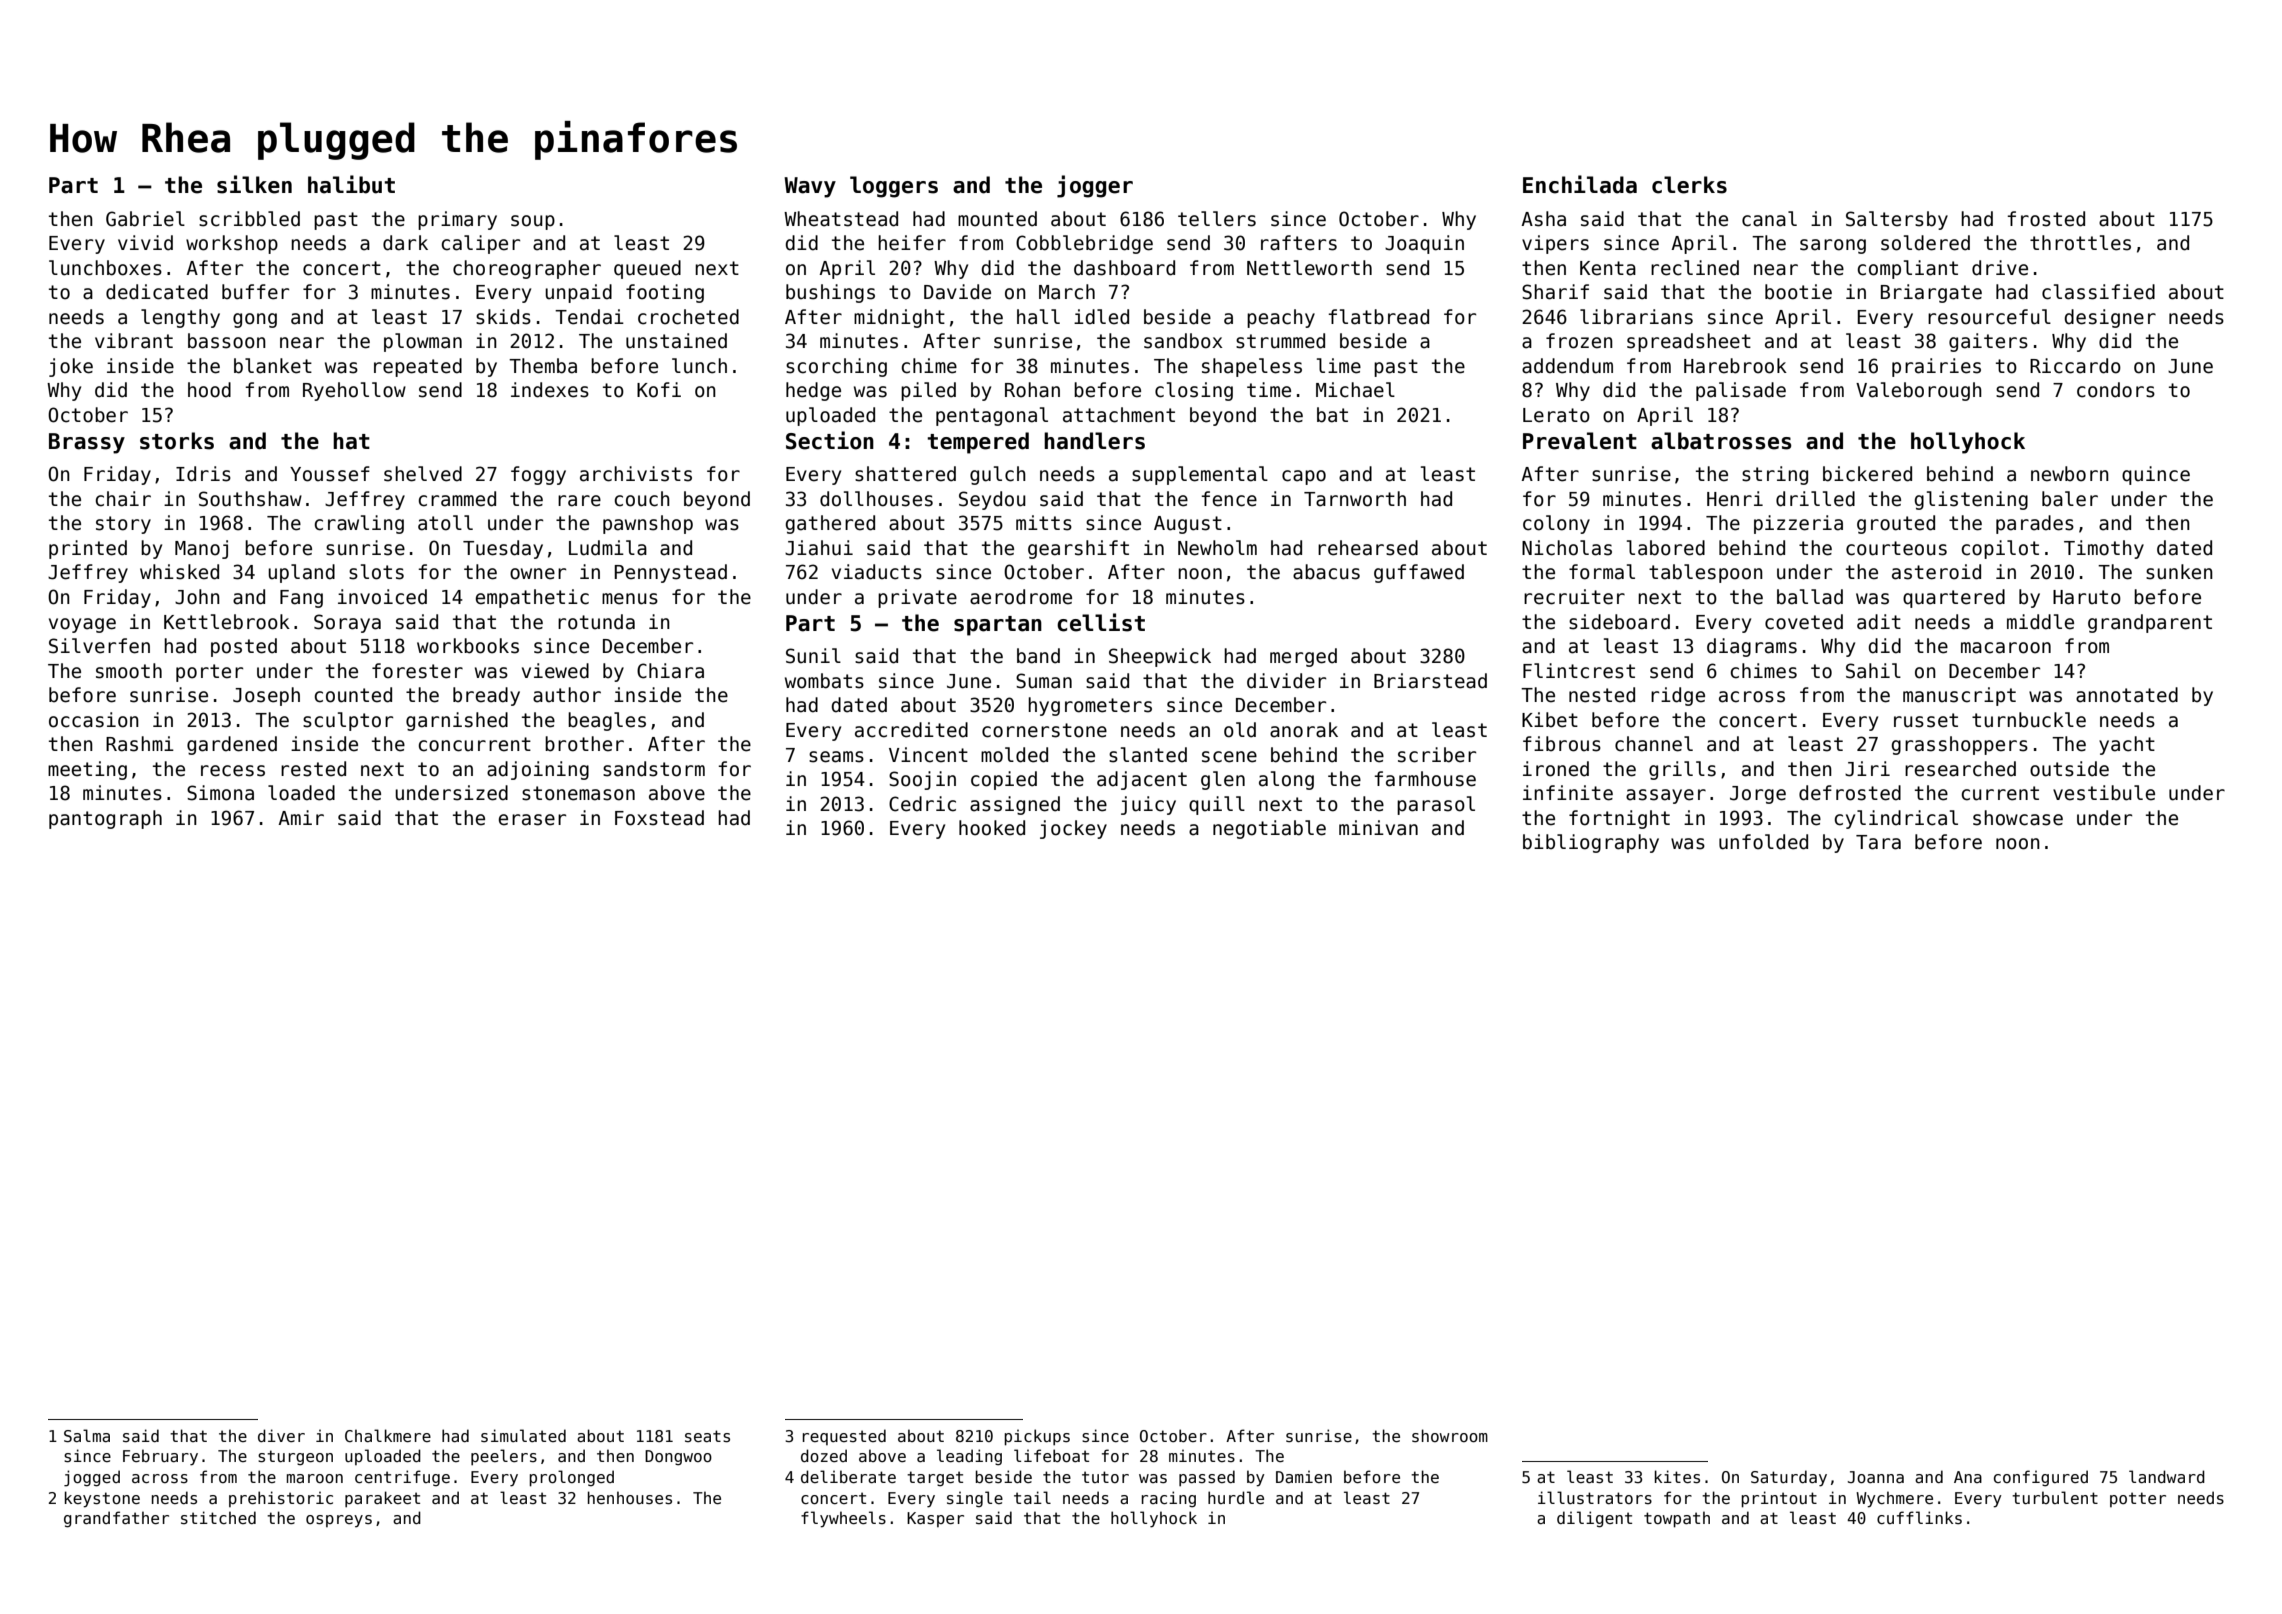  What do you see at coordinates (1971, 500) in the image?
I see `glistening` at bounding box center [1971, 500].
